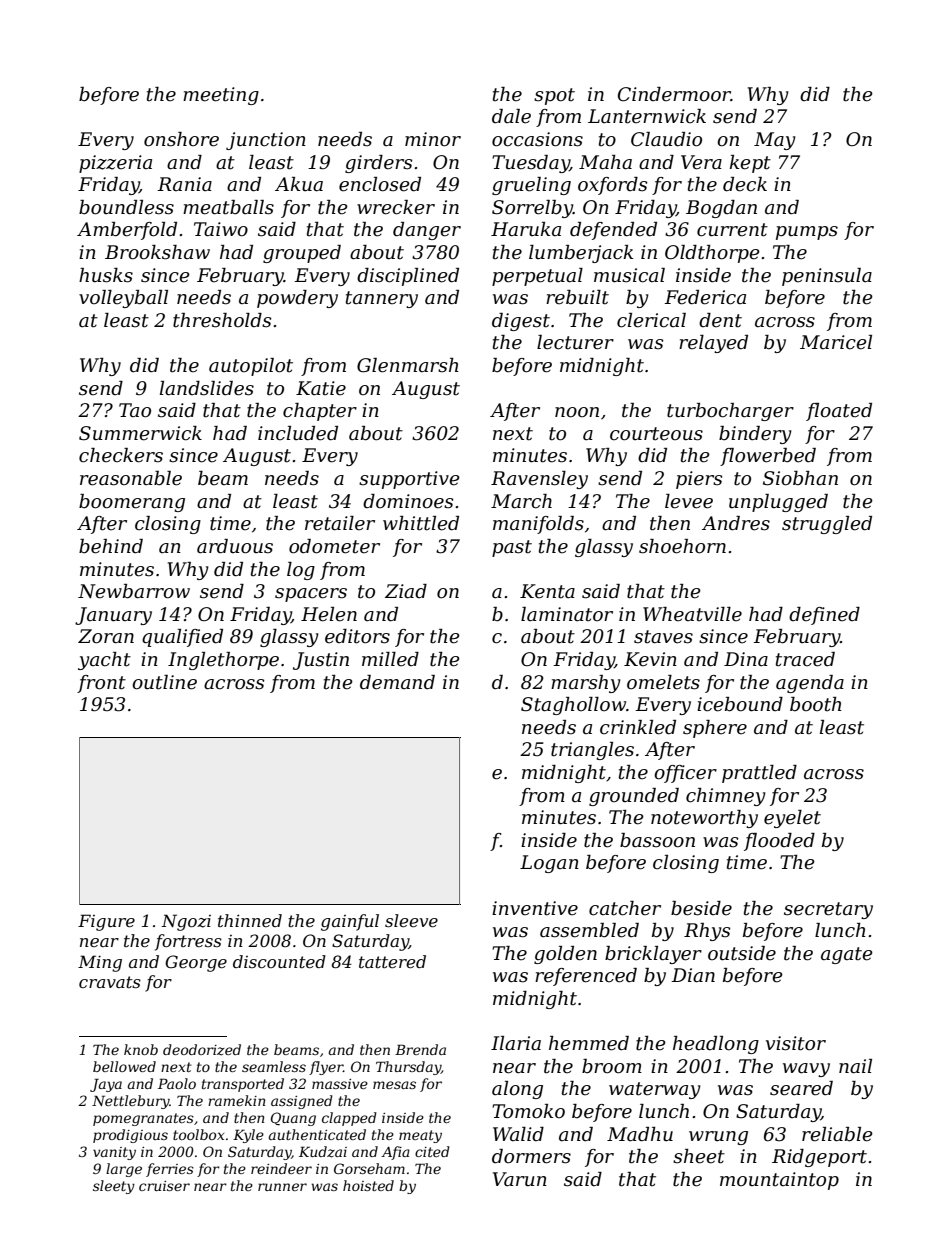 The width and height of the screenshot is (952, 1233). What do you see at coordinates (554, 96) in the screenshot?
I see `spot` at bounding box center [554, 96].
